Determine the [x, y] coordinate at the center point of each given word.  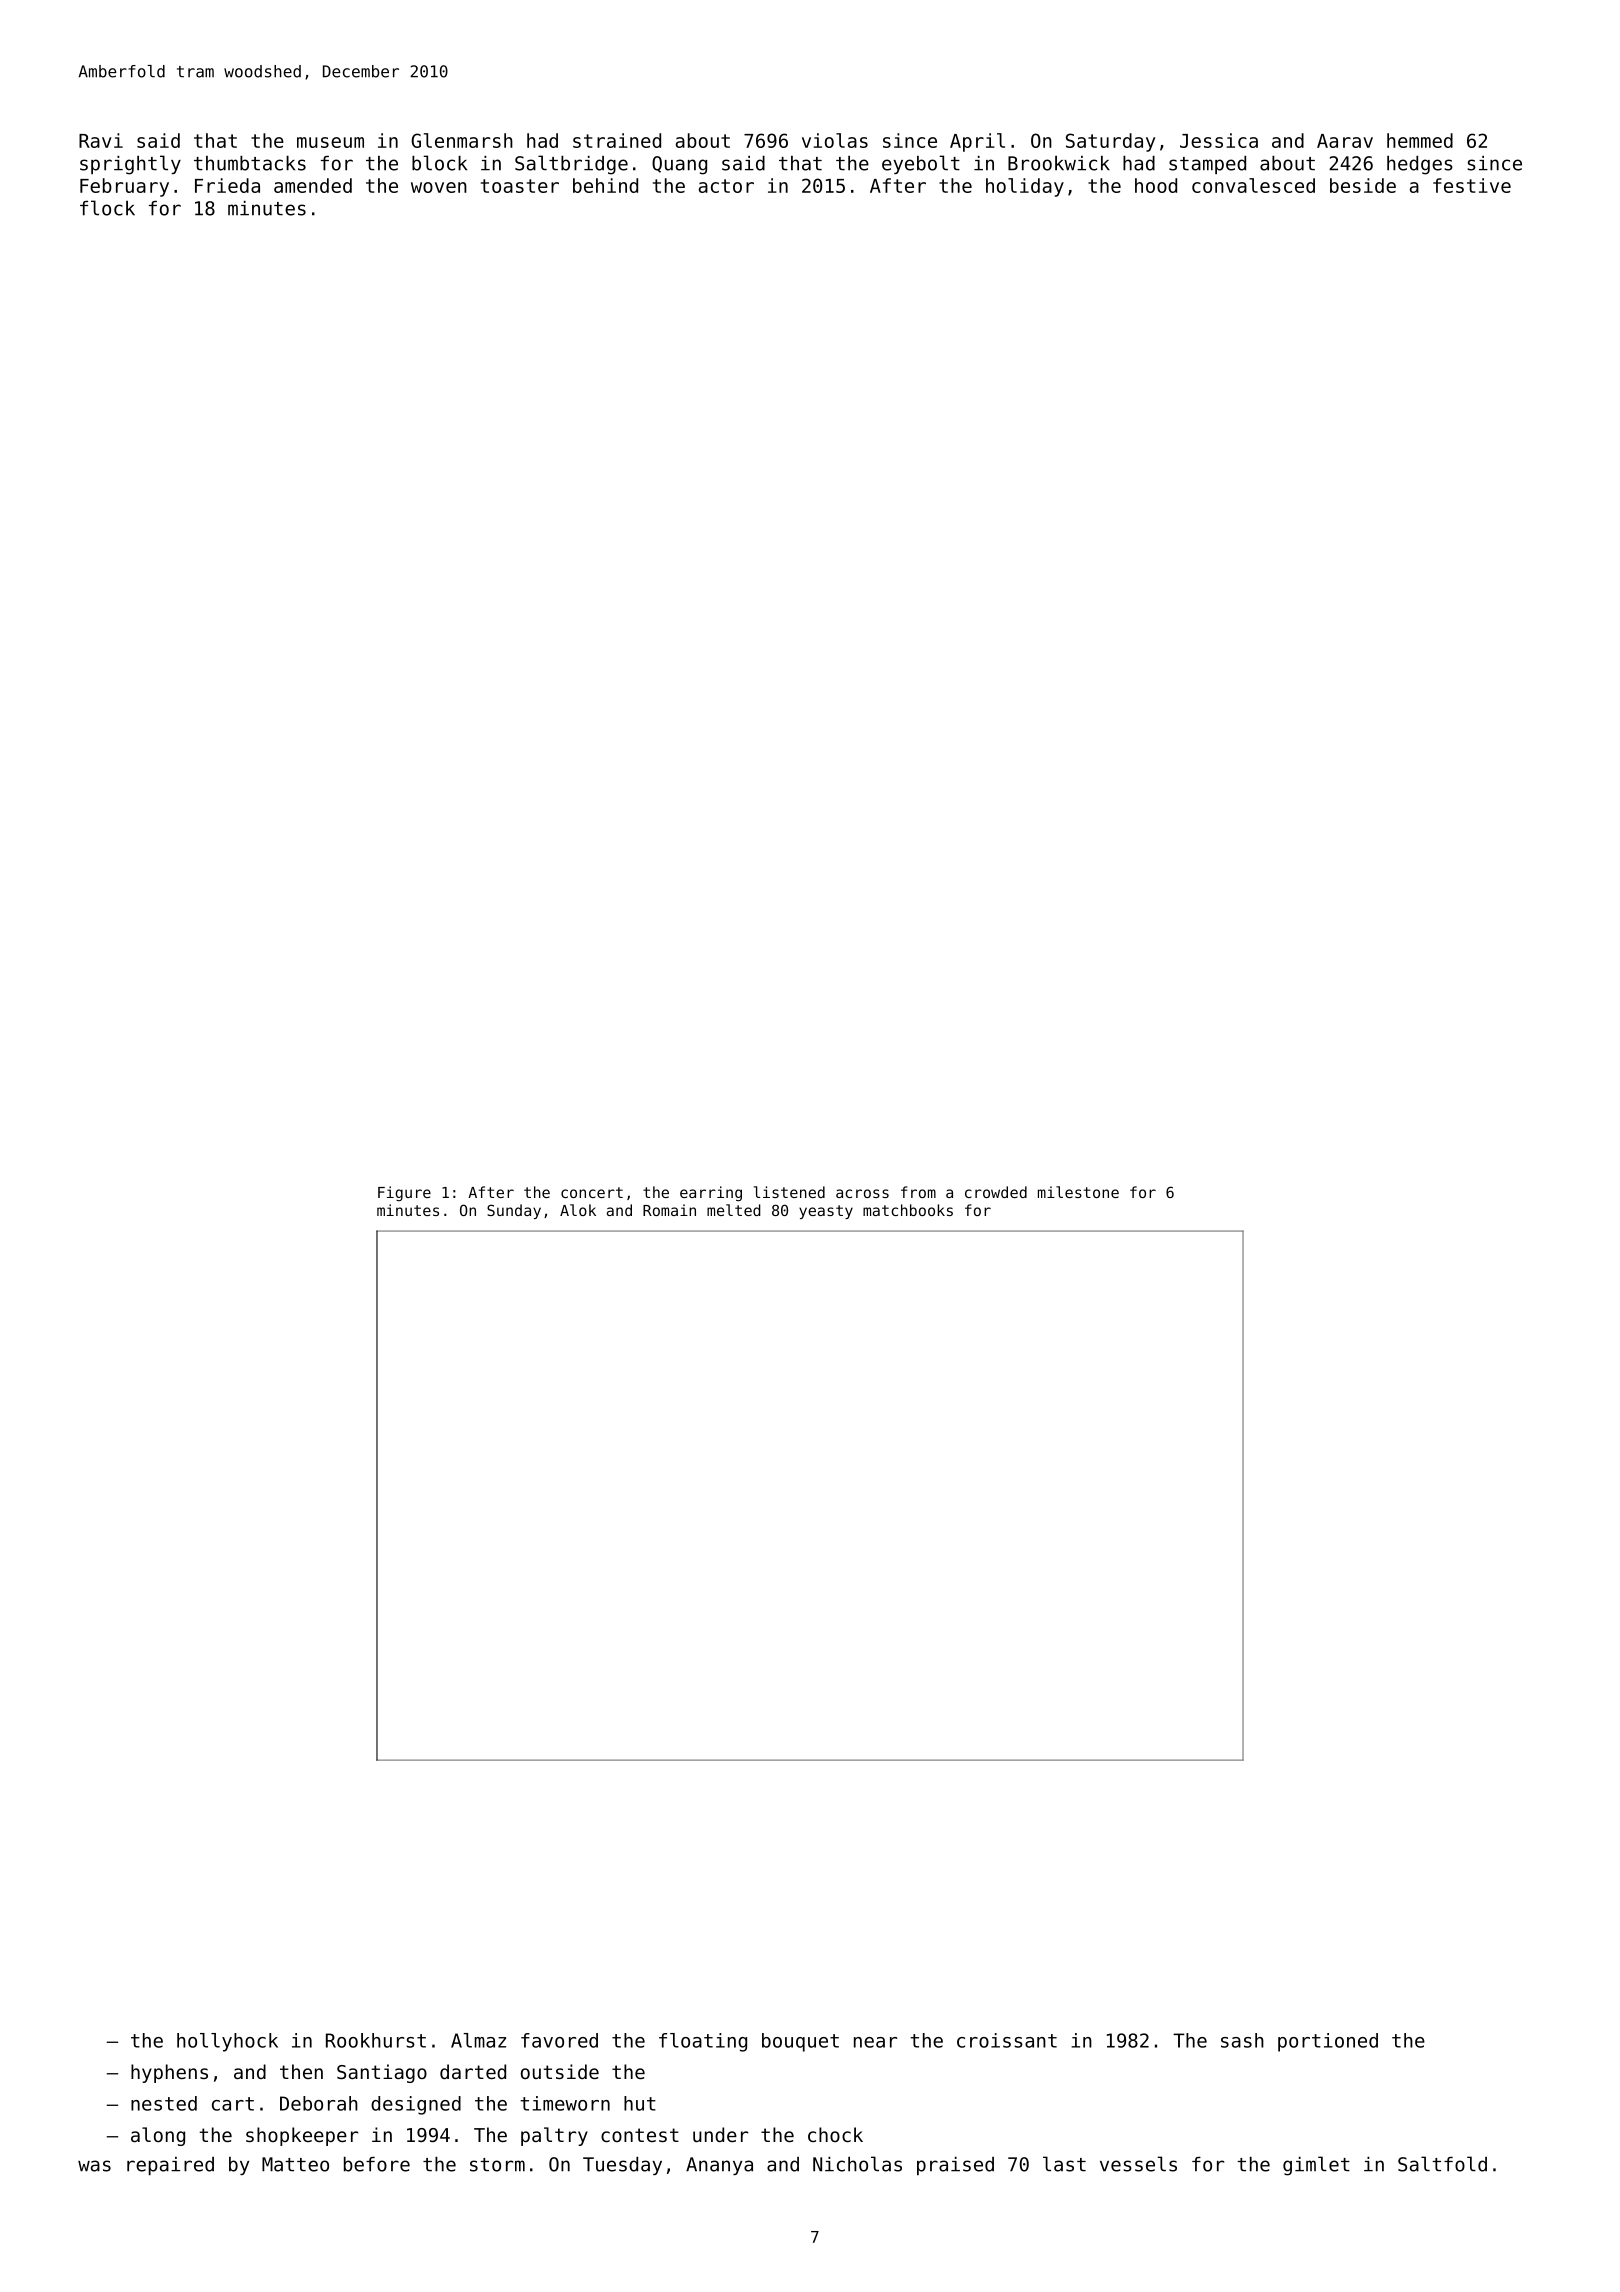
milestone [1078, 1192]
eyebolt [921, 164]
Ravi [101, 140]
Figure [404, 1193]
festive [1472, 185]
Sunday [514, 1211]
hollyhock [227, 2042]
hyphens [169, 2073]
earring [711, 1194]
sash [1242, 2040]
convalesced [1253, 185]
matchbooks [908, 1210]
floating [703, 2042]
